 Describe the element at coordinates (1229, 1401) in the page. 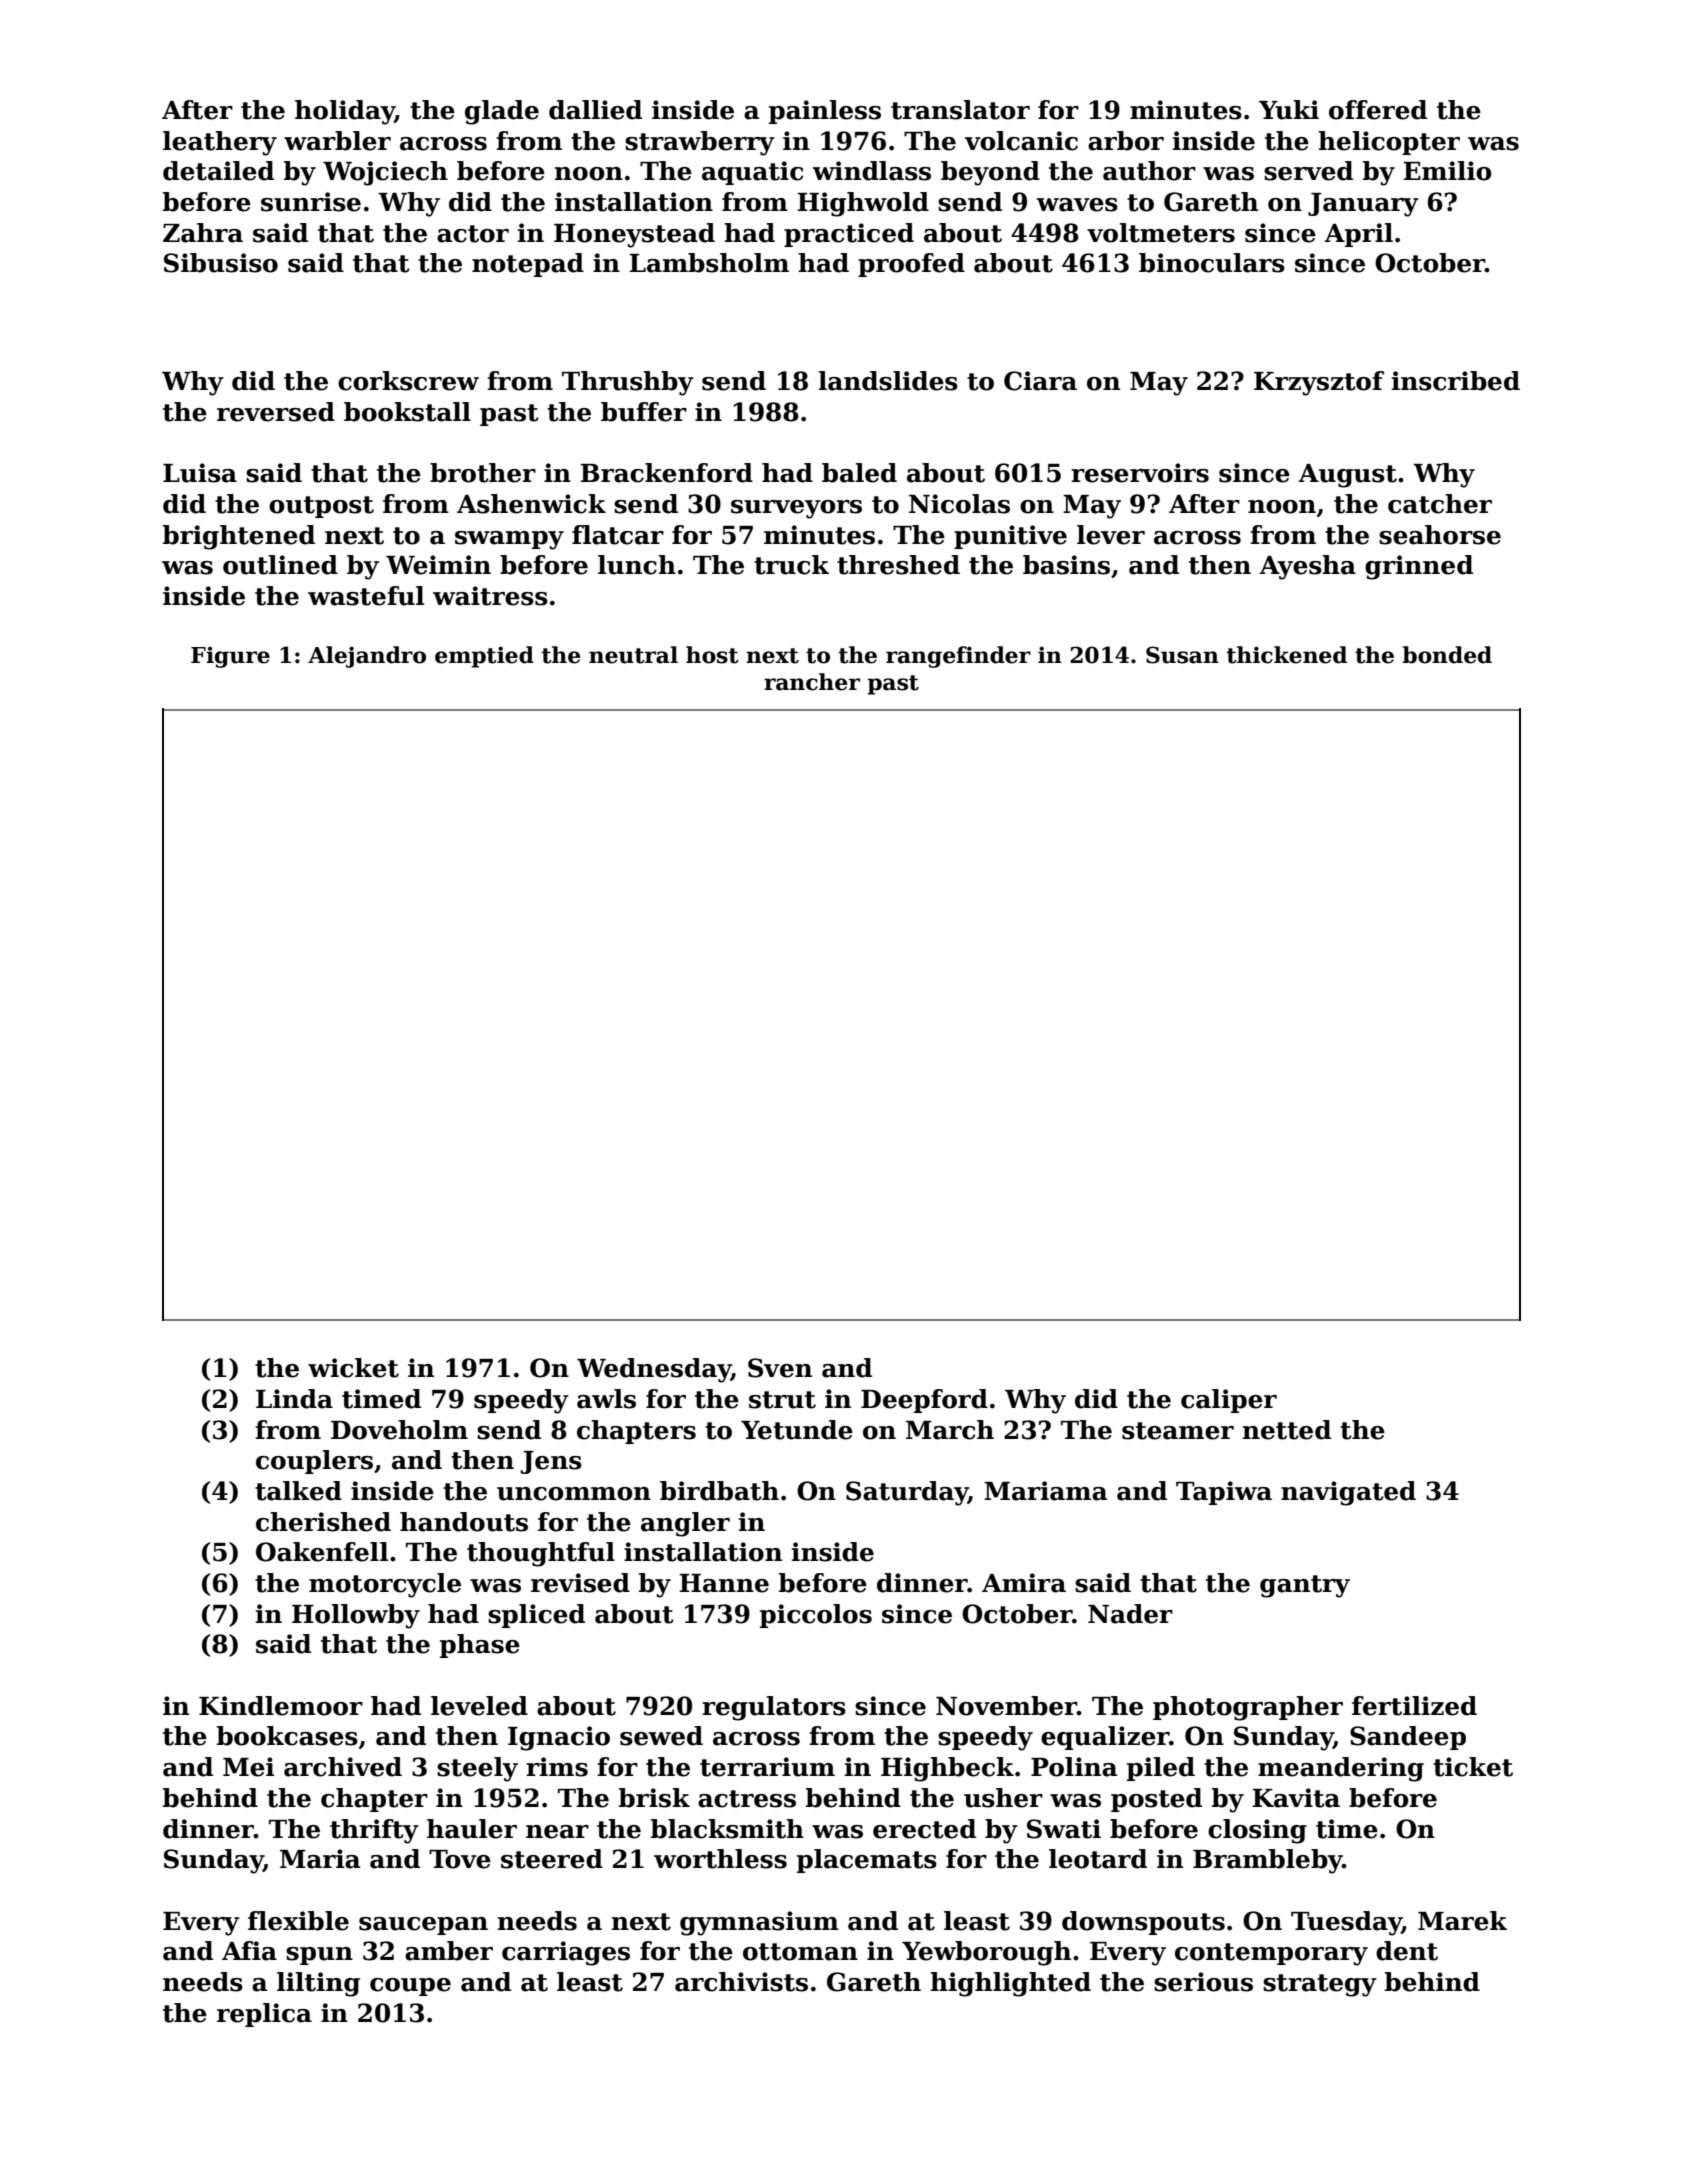

I see `caliper` at that location.
